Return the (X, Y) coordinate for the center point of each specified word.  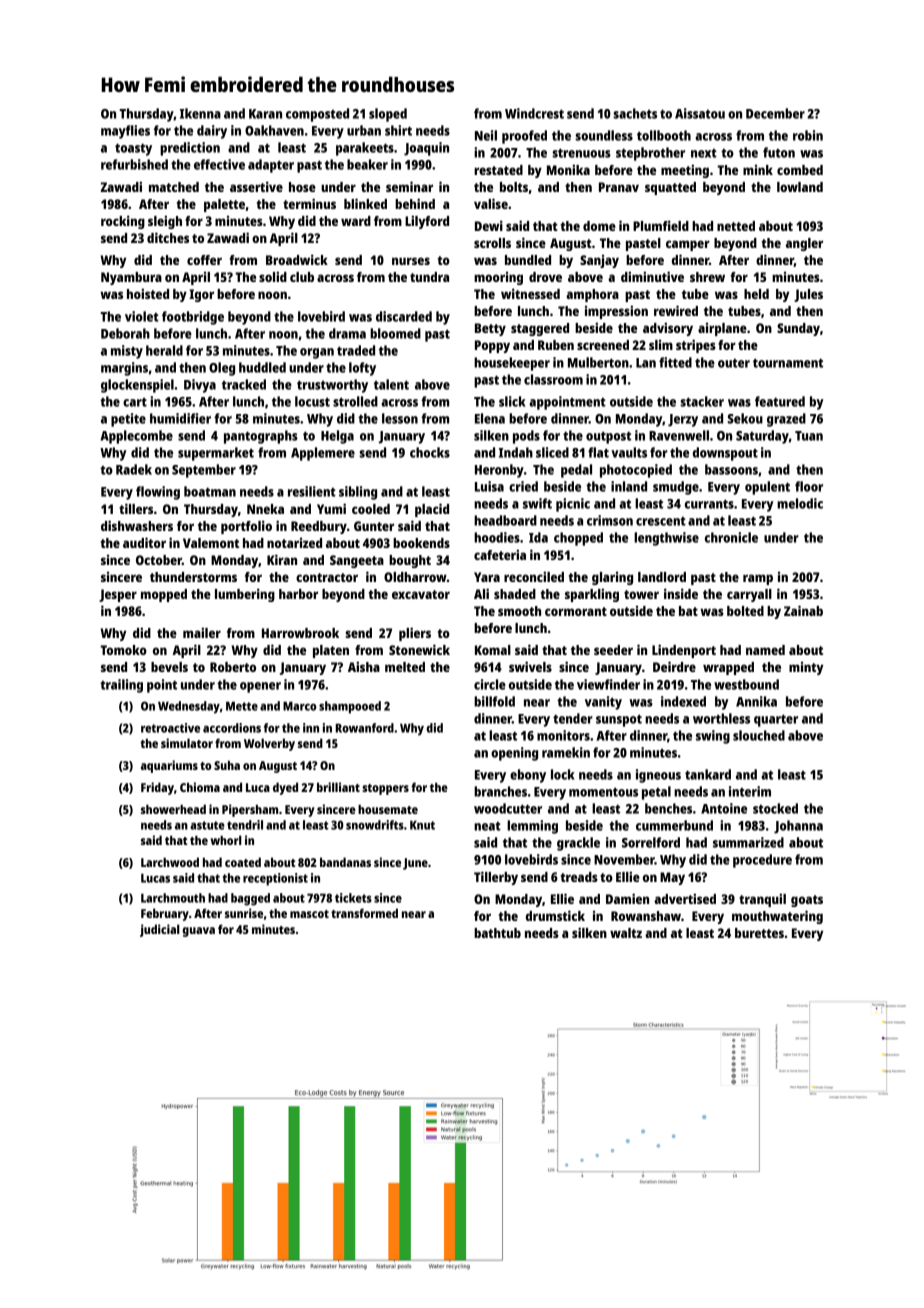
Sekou (745, 418)
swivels (530, 666)
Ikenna (200, 113)
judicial (160, 930)
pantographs (261, 437)
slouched (759, 735)
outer (734, 363)
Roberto (233, 667)
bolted (745, 611)
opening (514, 754)
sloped (388, 115)
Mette (242, 706)
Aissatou (700, 113)
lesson (400, 418)
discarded (404, 316)
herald (164, 350)
